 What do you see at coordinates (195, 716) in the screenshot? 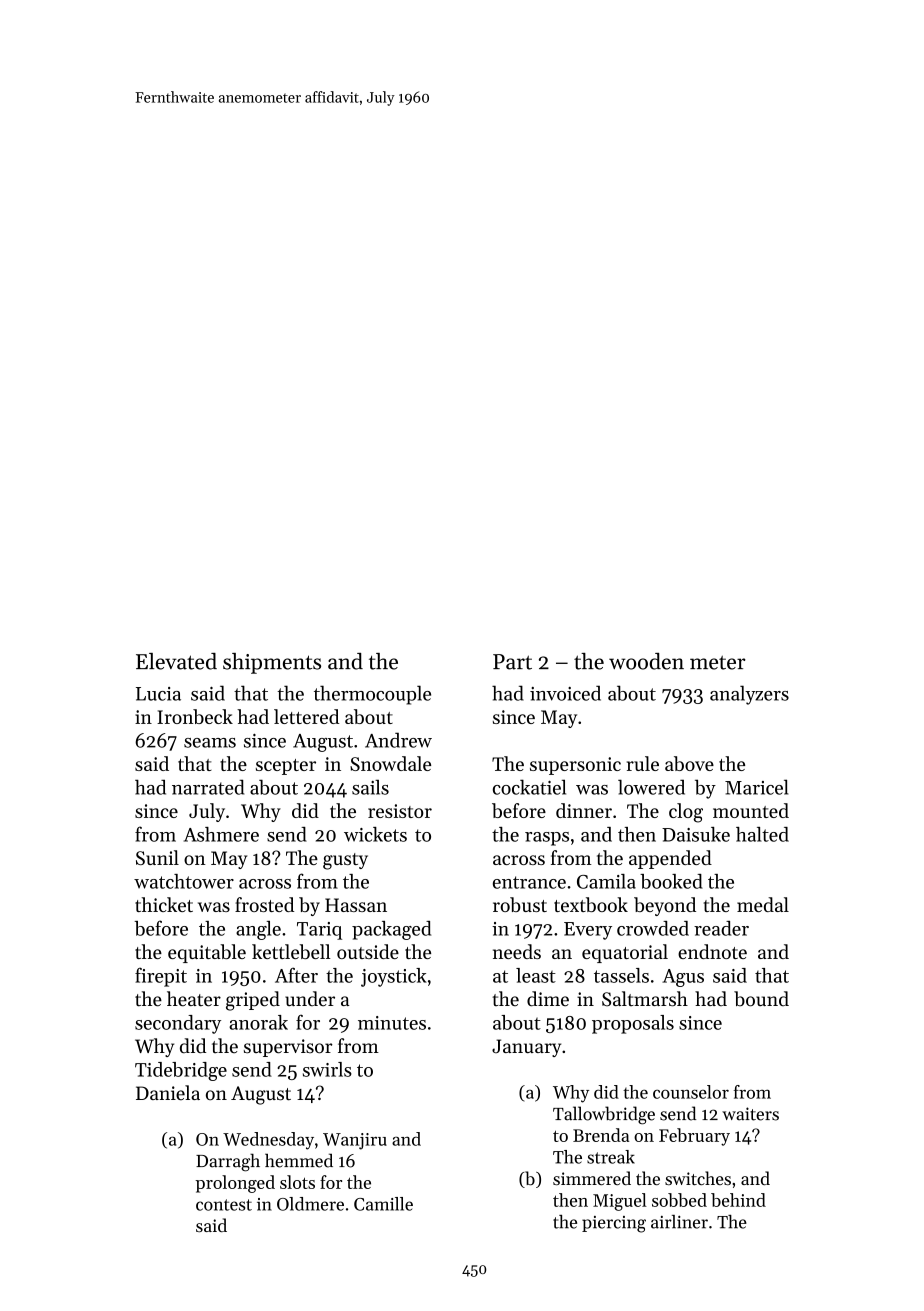
I see `Ironbeck` at bounding box center [195, 716].
